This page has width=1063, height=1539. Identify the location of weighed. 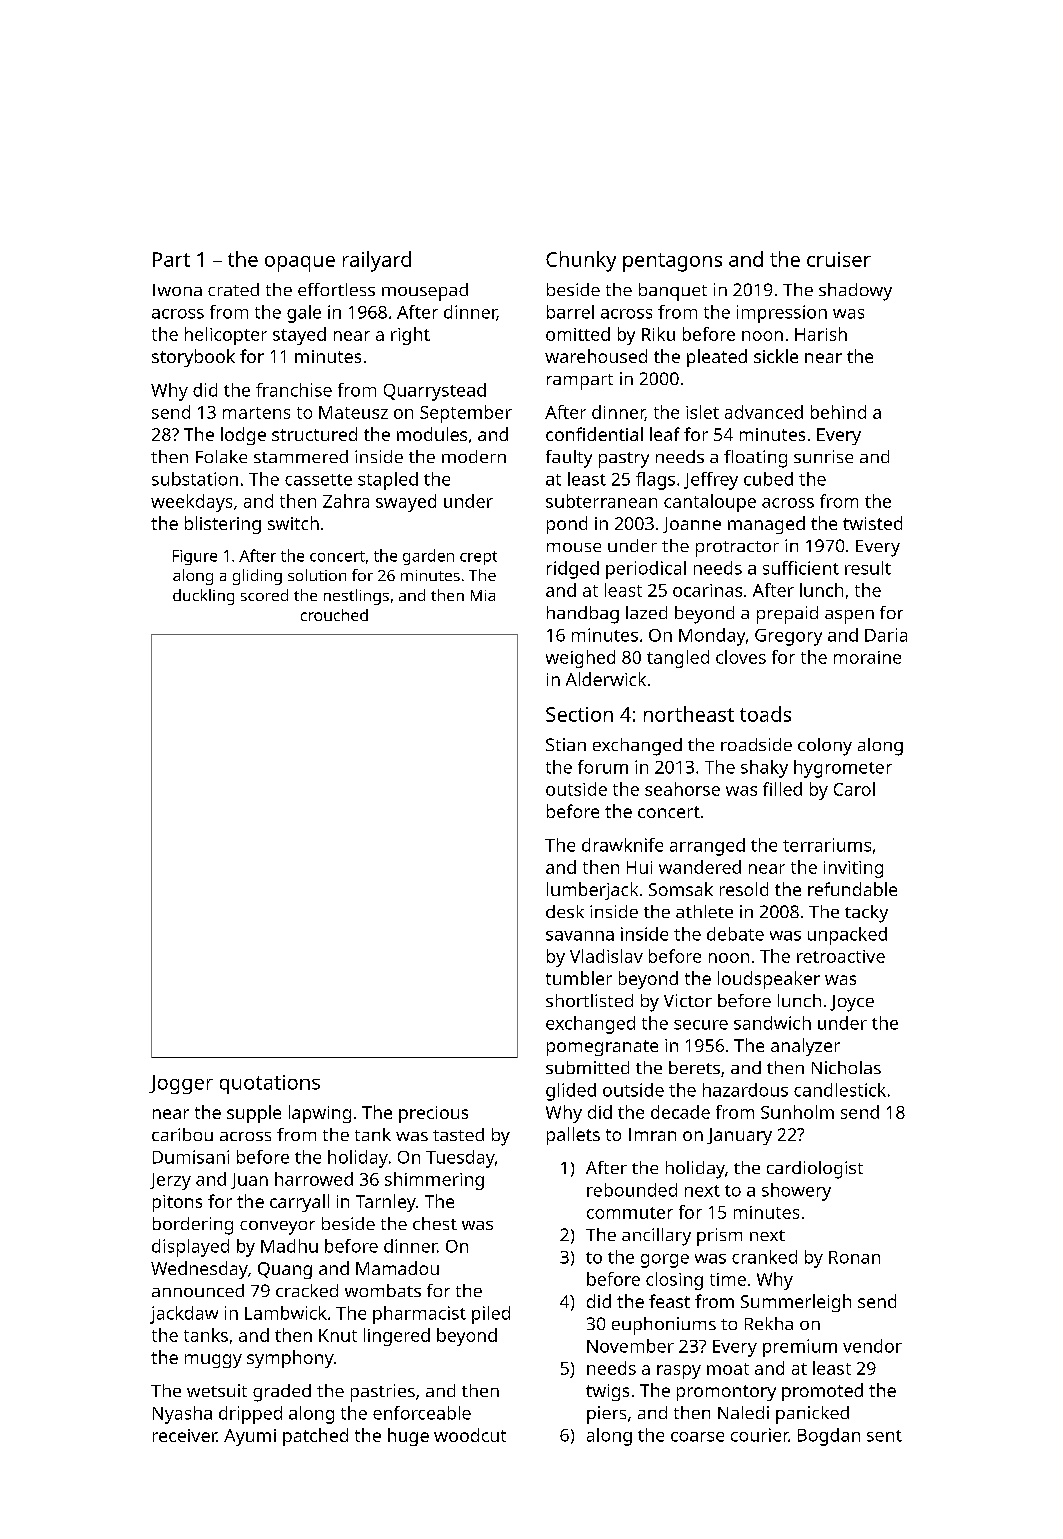
(580, 659).
